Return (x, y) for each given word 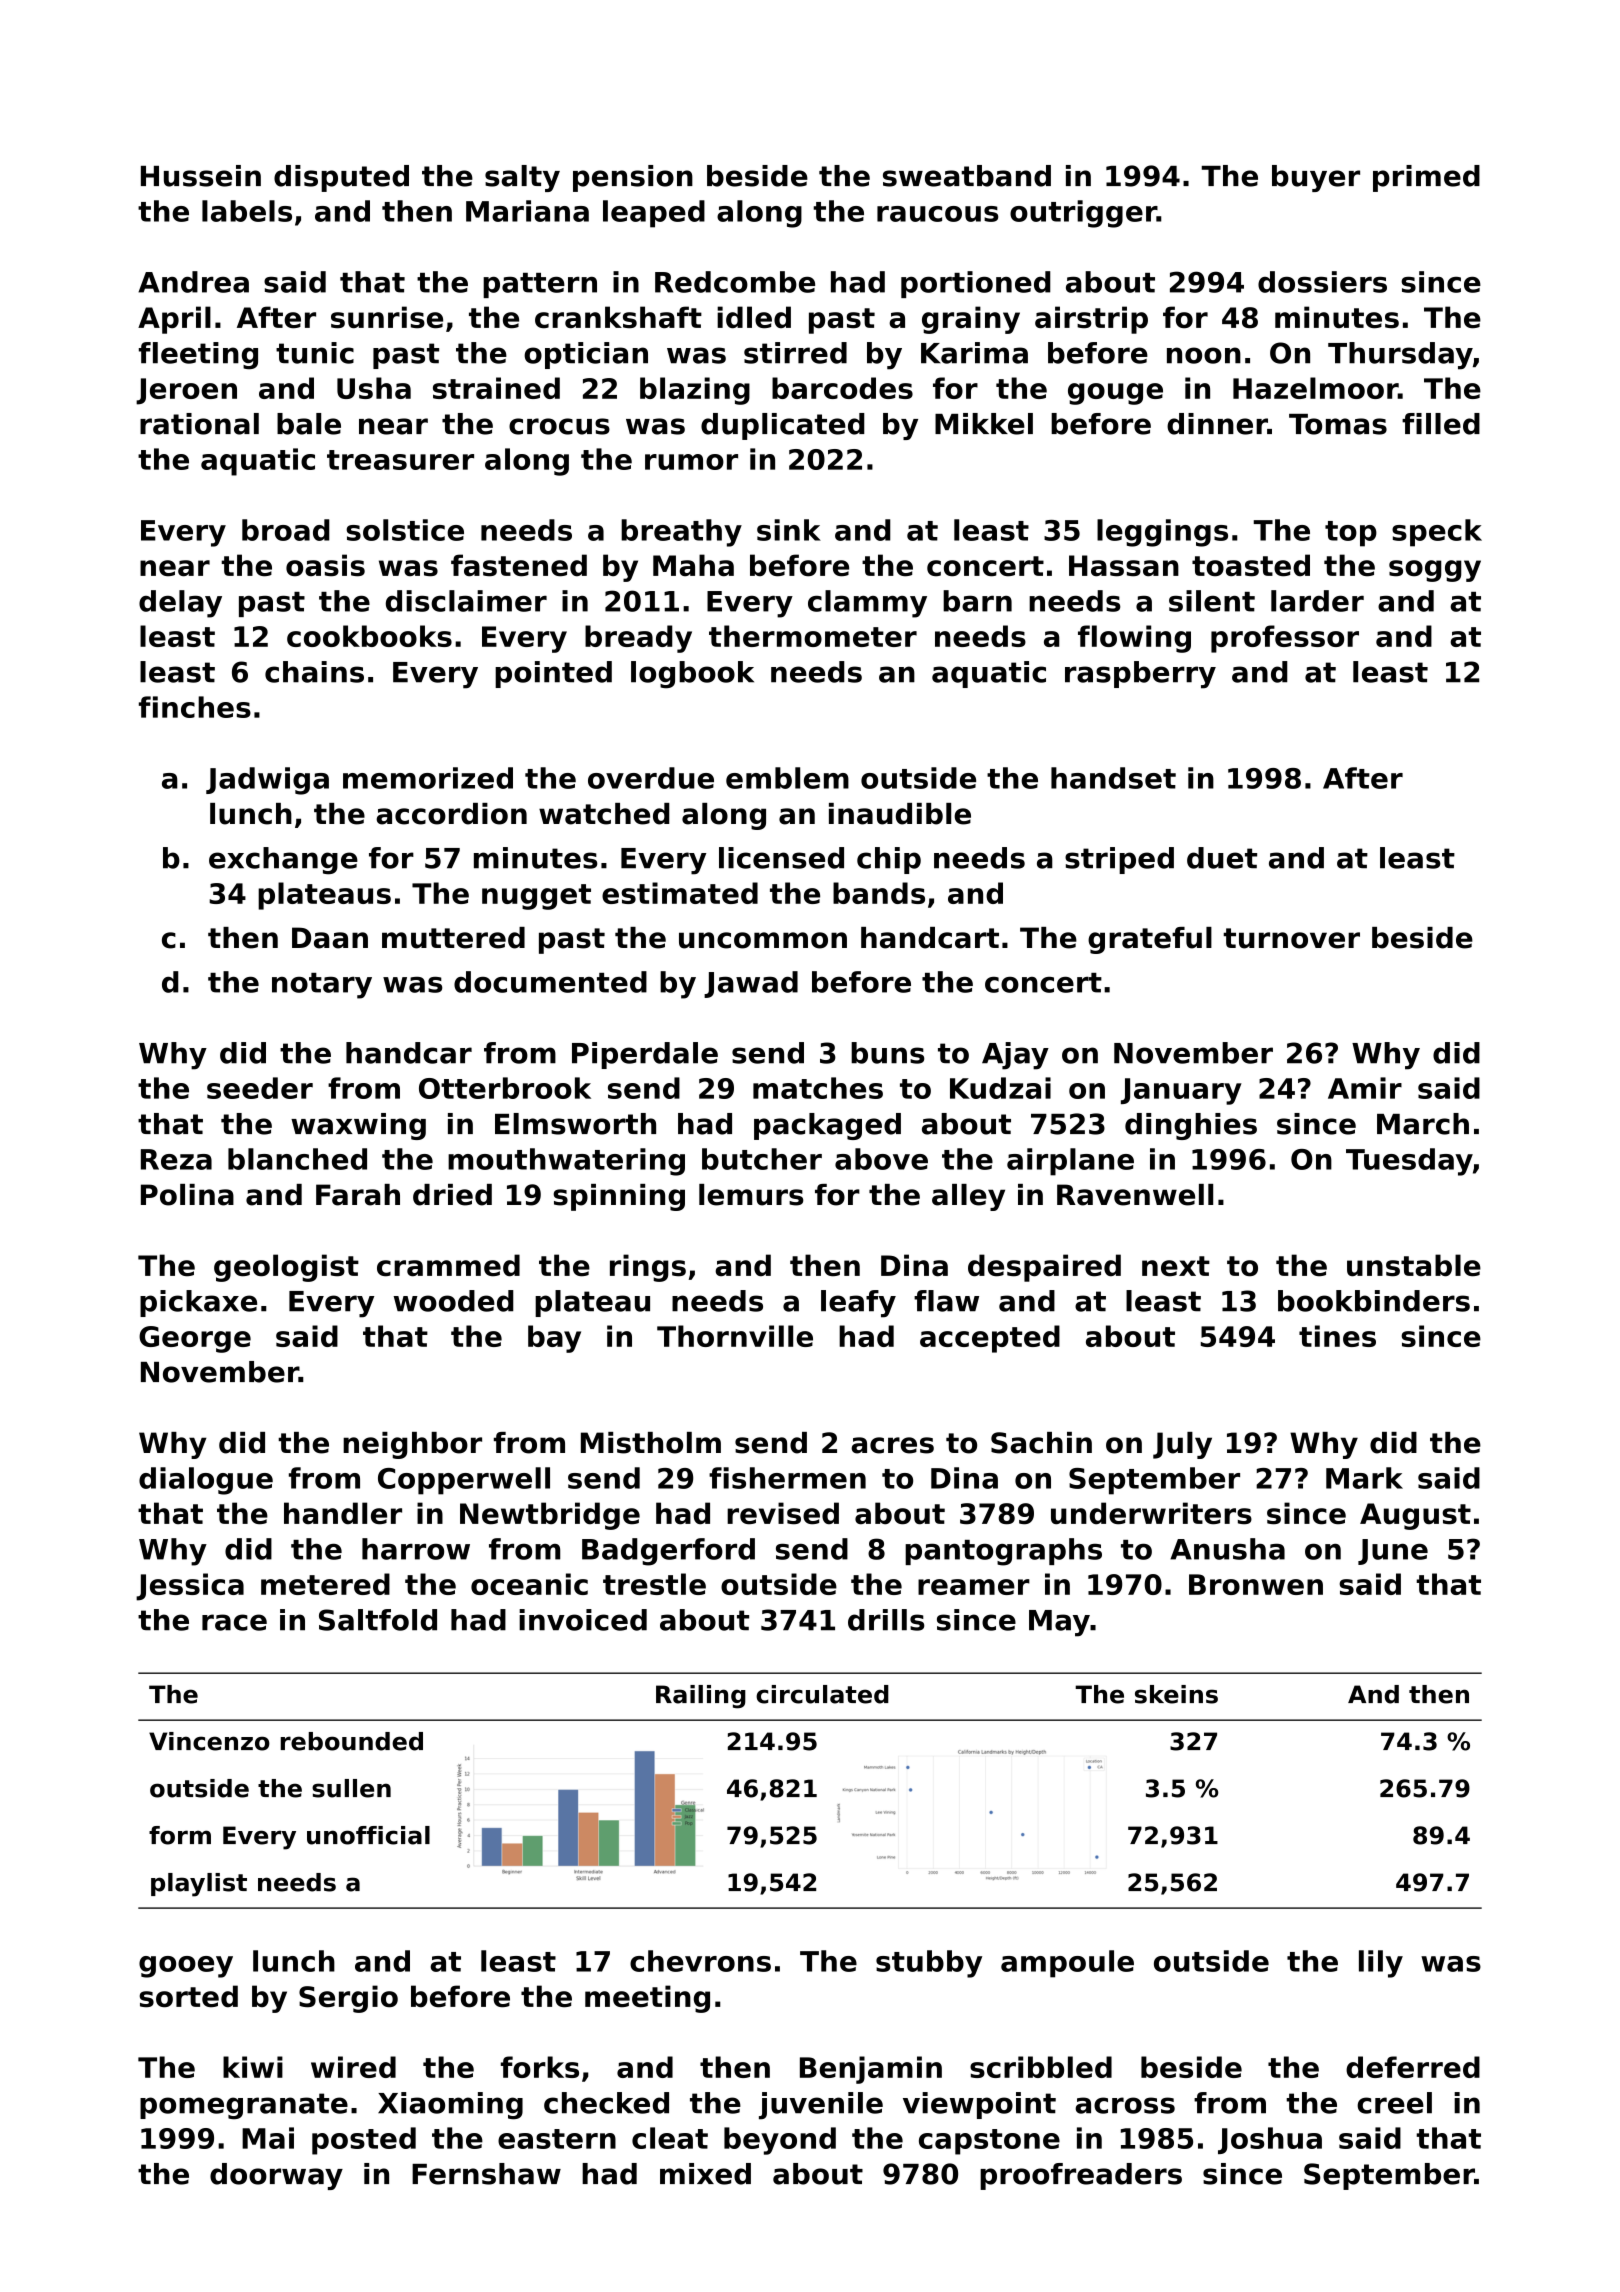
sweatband (967, 176)
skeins (1176, 1694)
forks (540, 2067)
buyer (1316, 178)
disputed (341, 178)
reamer (974, 1587)
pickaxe (198, 1303)
